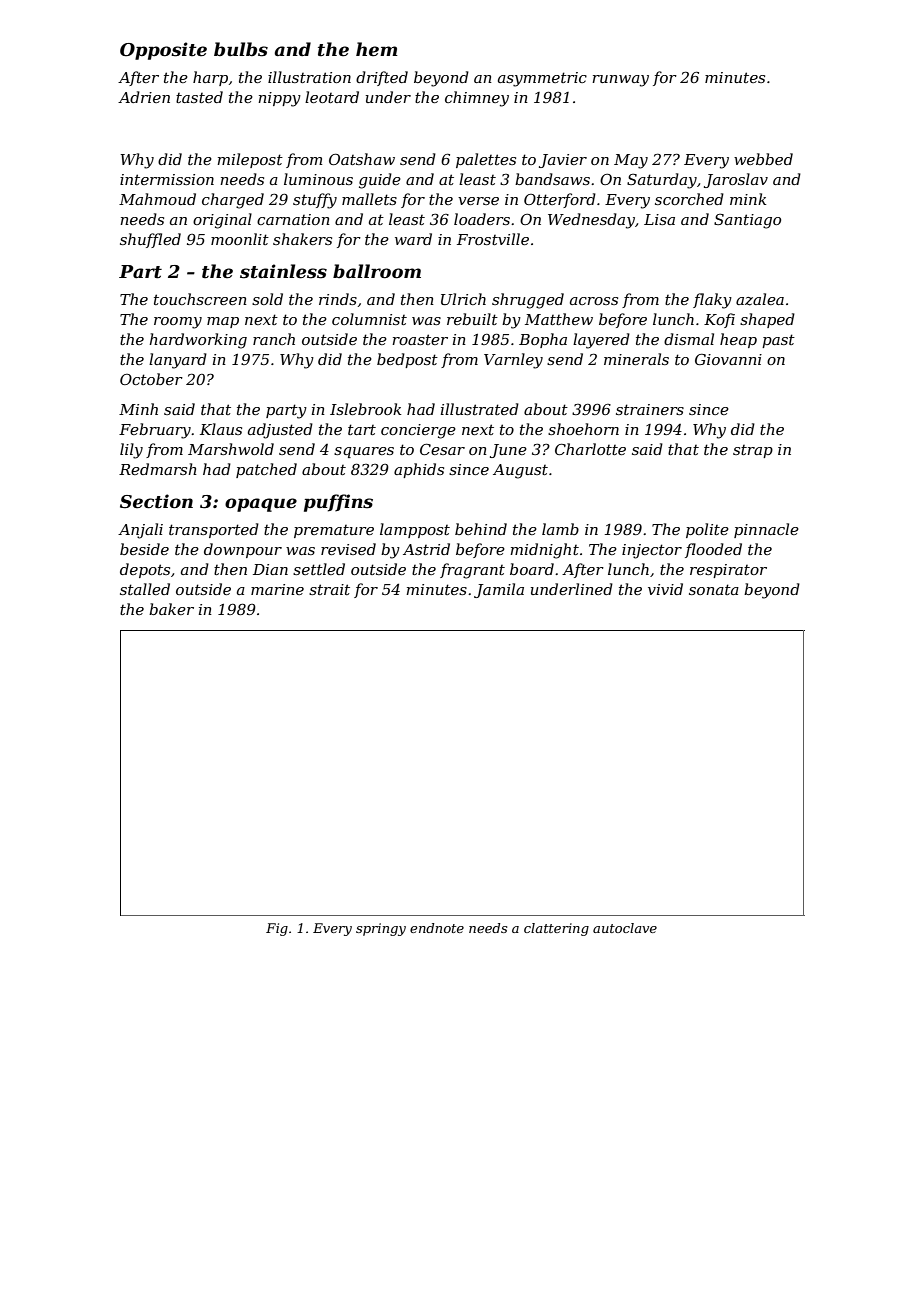 The height and width of the screenshot is (1308, 924). What do you see at coordinates (277, 929) in the screenshot?
I see `Fig` at bounding box center [277, 929].
